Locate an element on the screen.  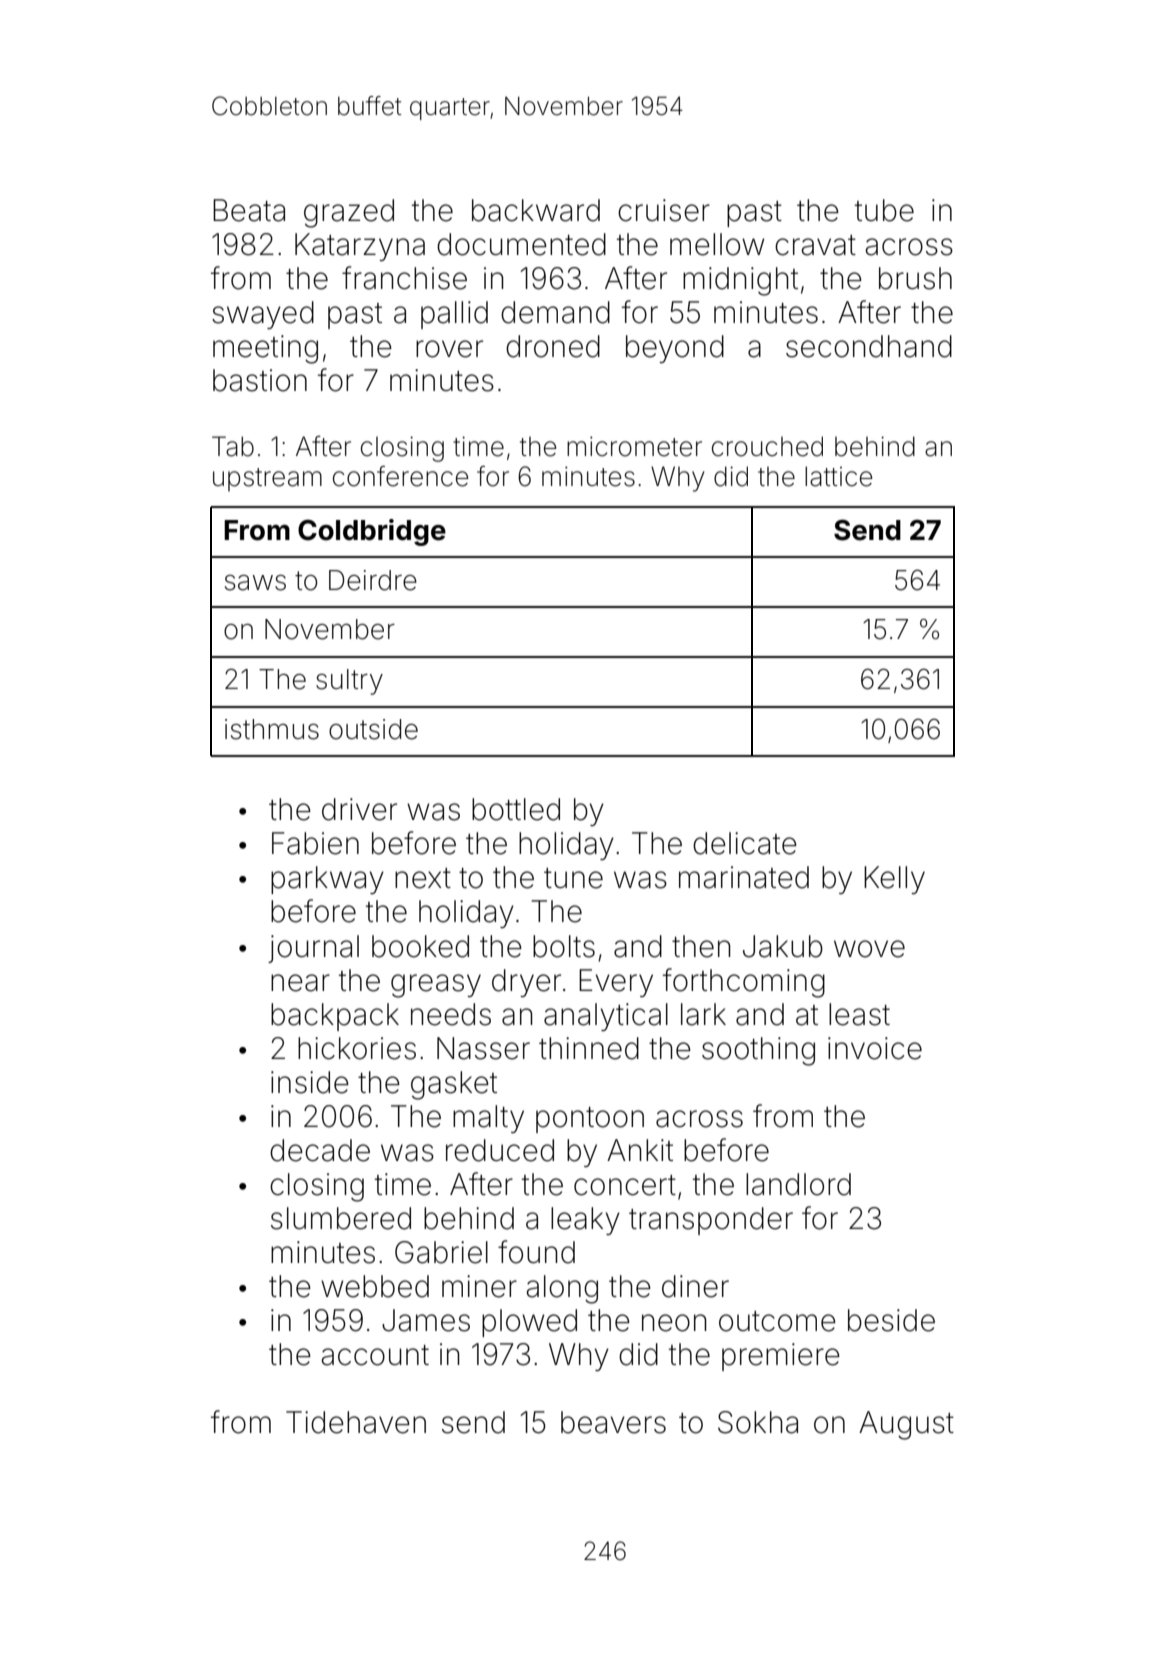
Deirdre is located at coordinates (373, 580).
